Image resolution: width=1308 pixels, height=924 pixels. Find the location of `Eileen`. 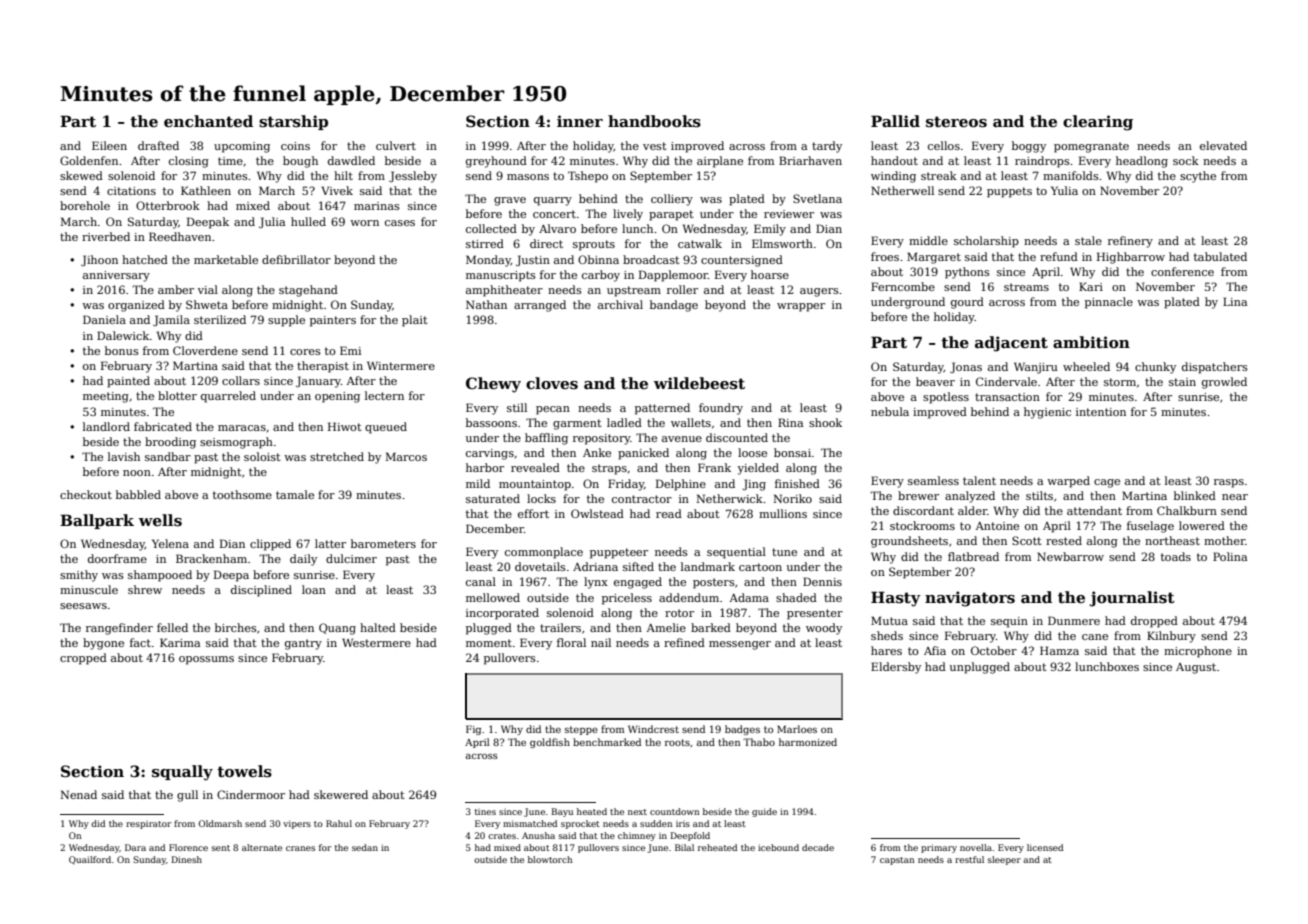

Eileen is located at coordinates (109, 145).
